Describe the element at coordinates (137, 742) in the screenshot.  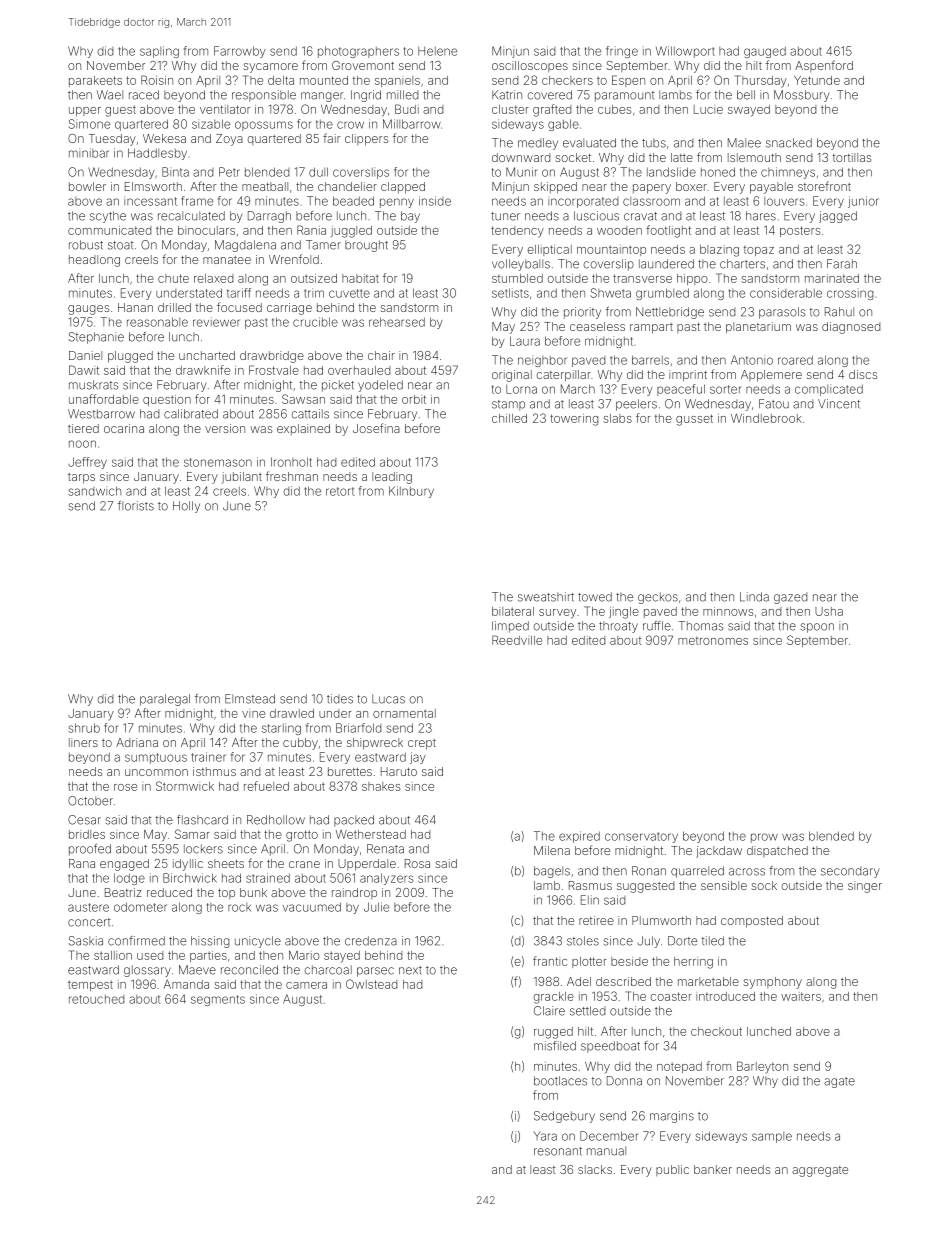
I see `Adriana` at that location.
